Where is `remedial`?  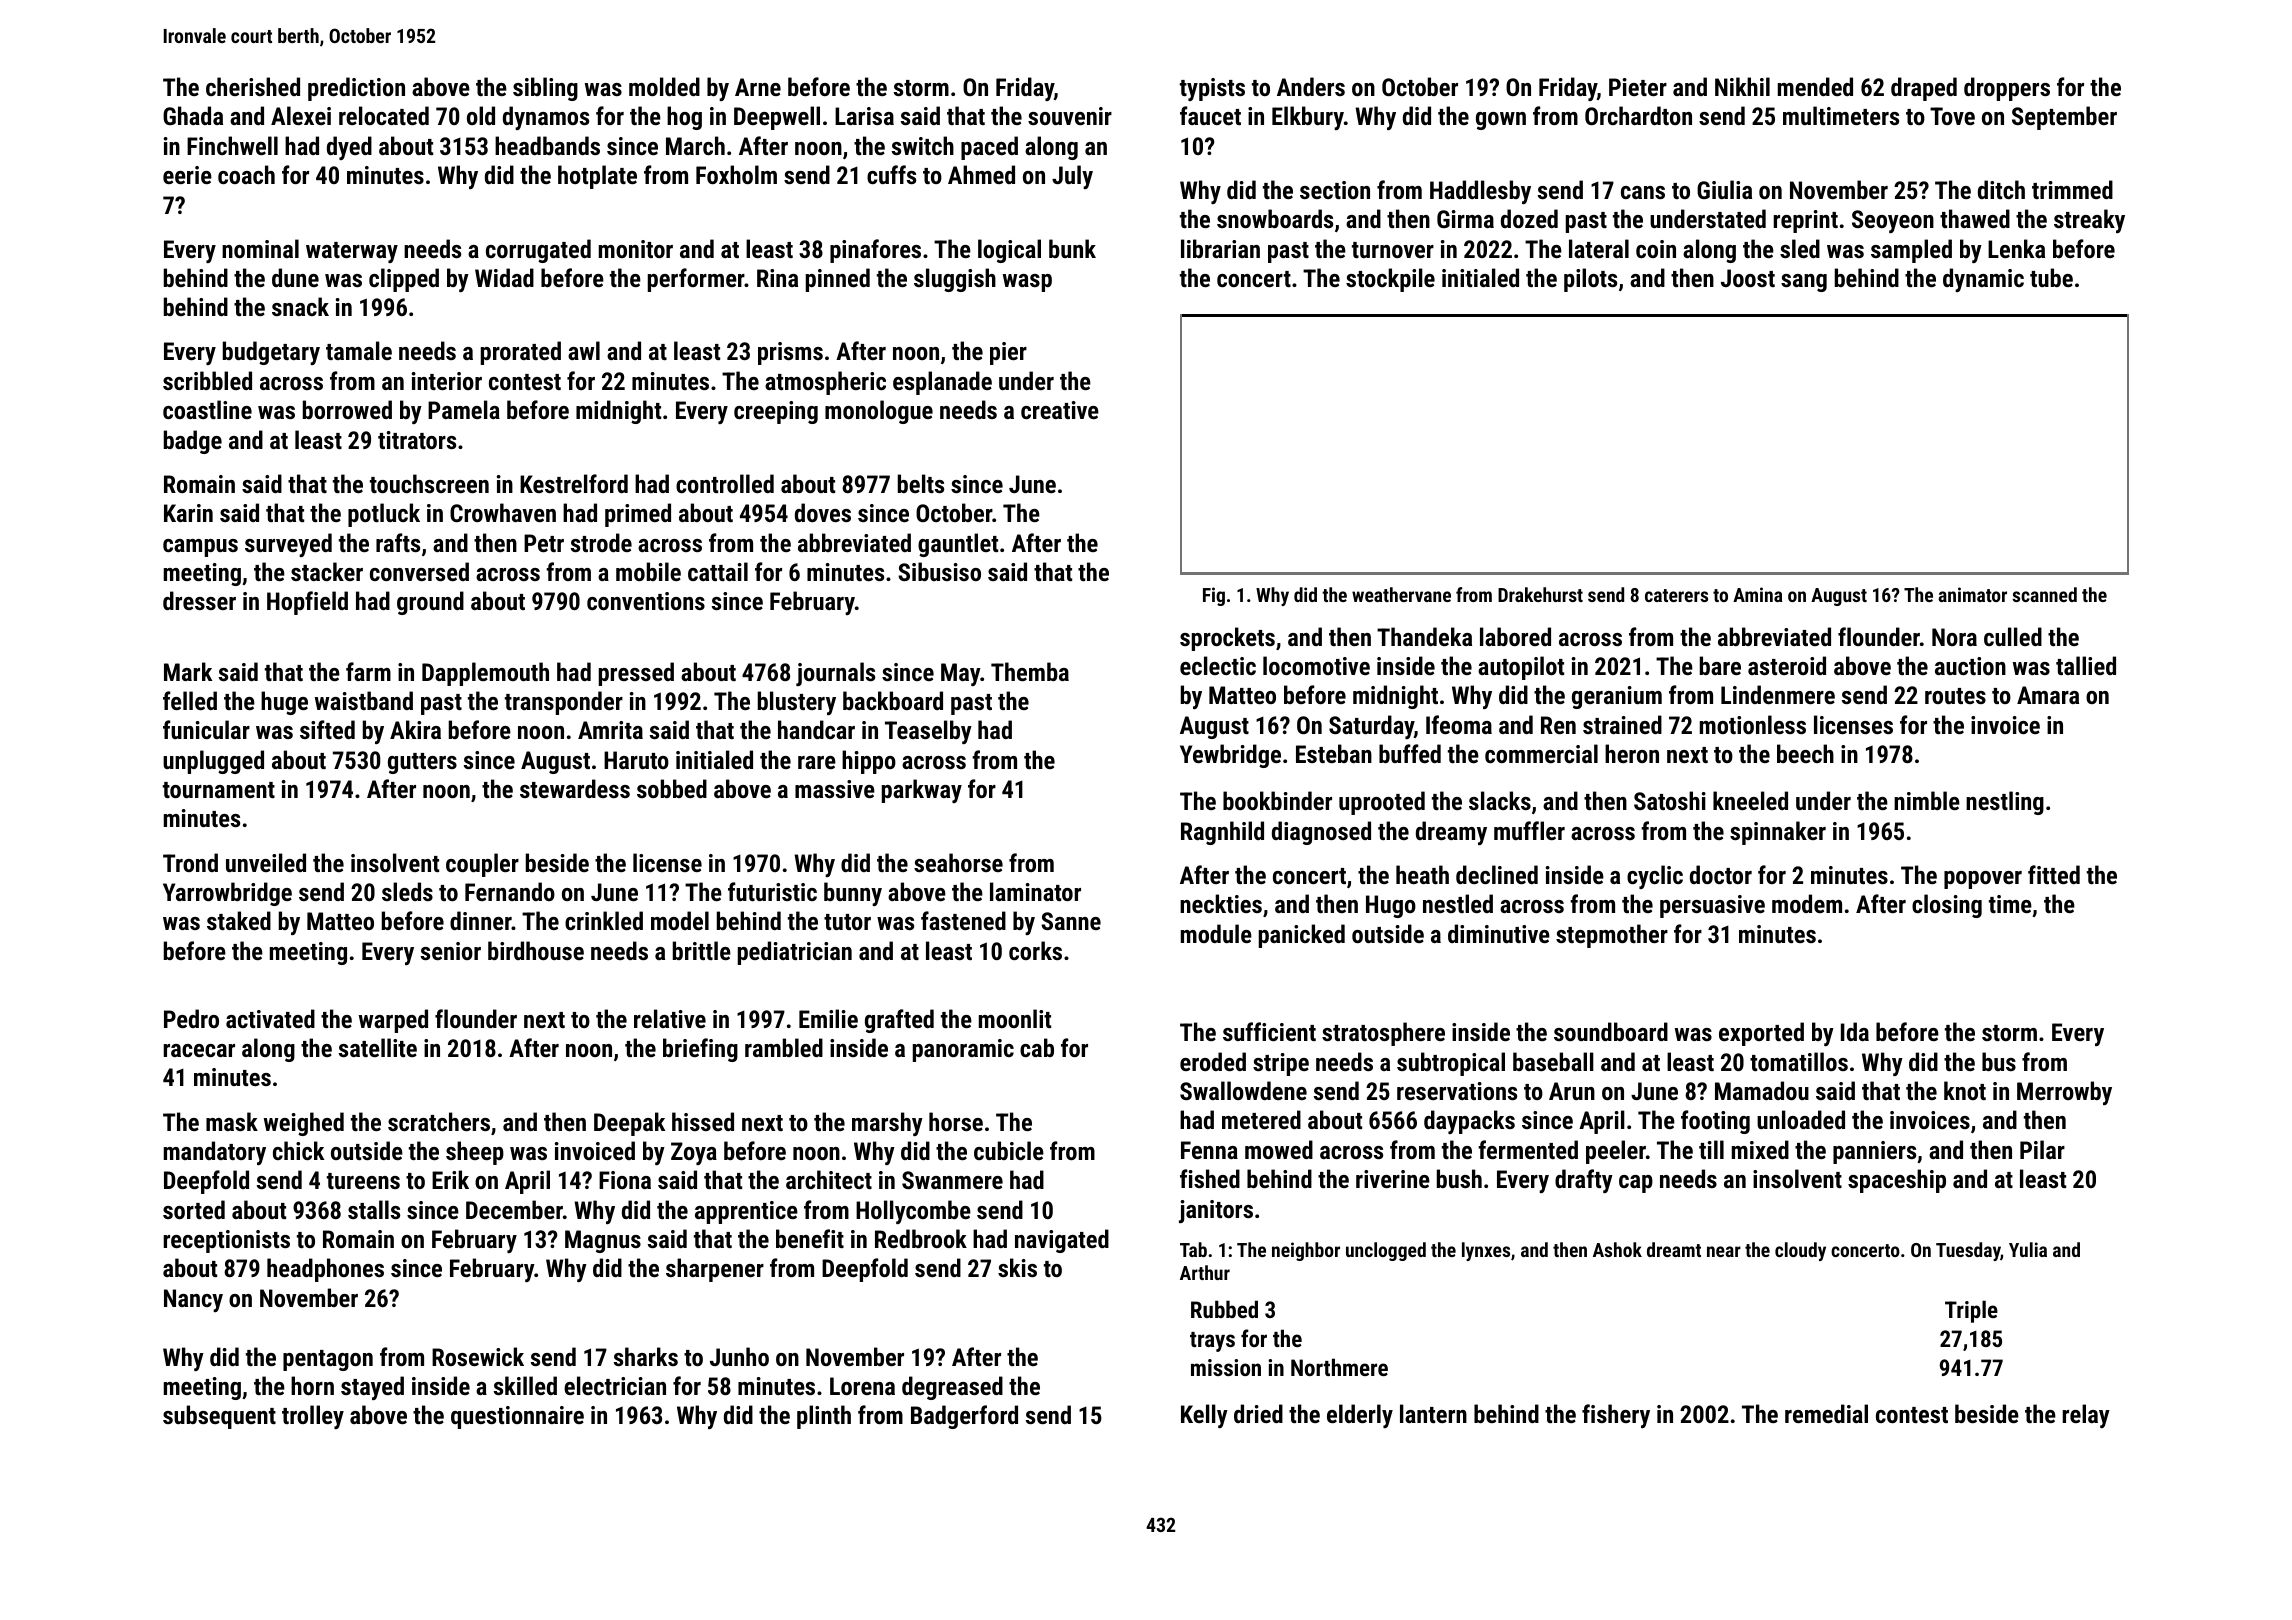 remedial is located at coordinates (1826, 1413).
